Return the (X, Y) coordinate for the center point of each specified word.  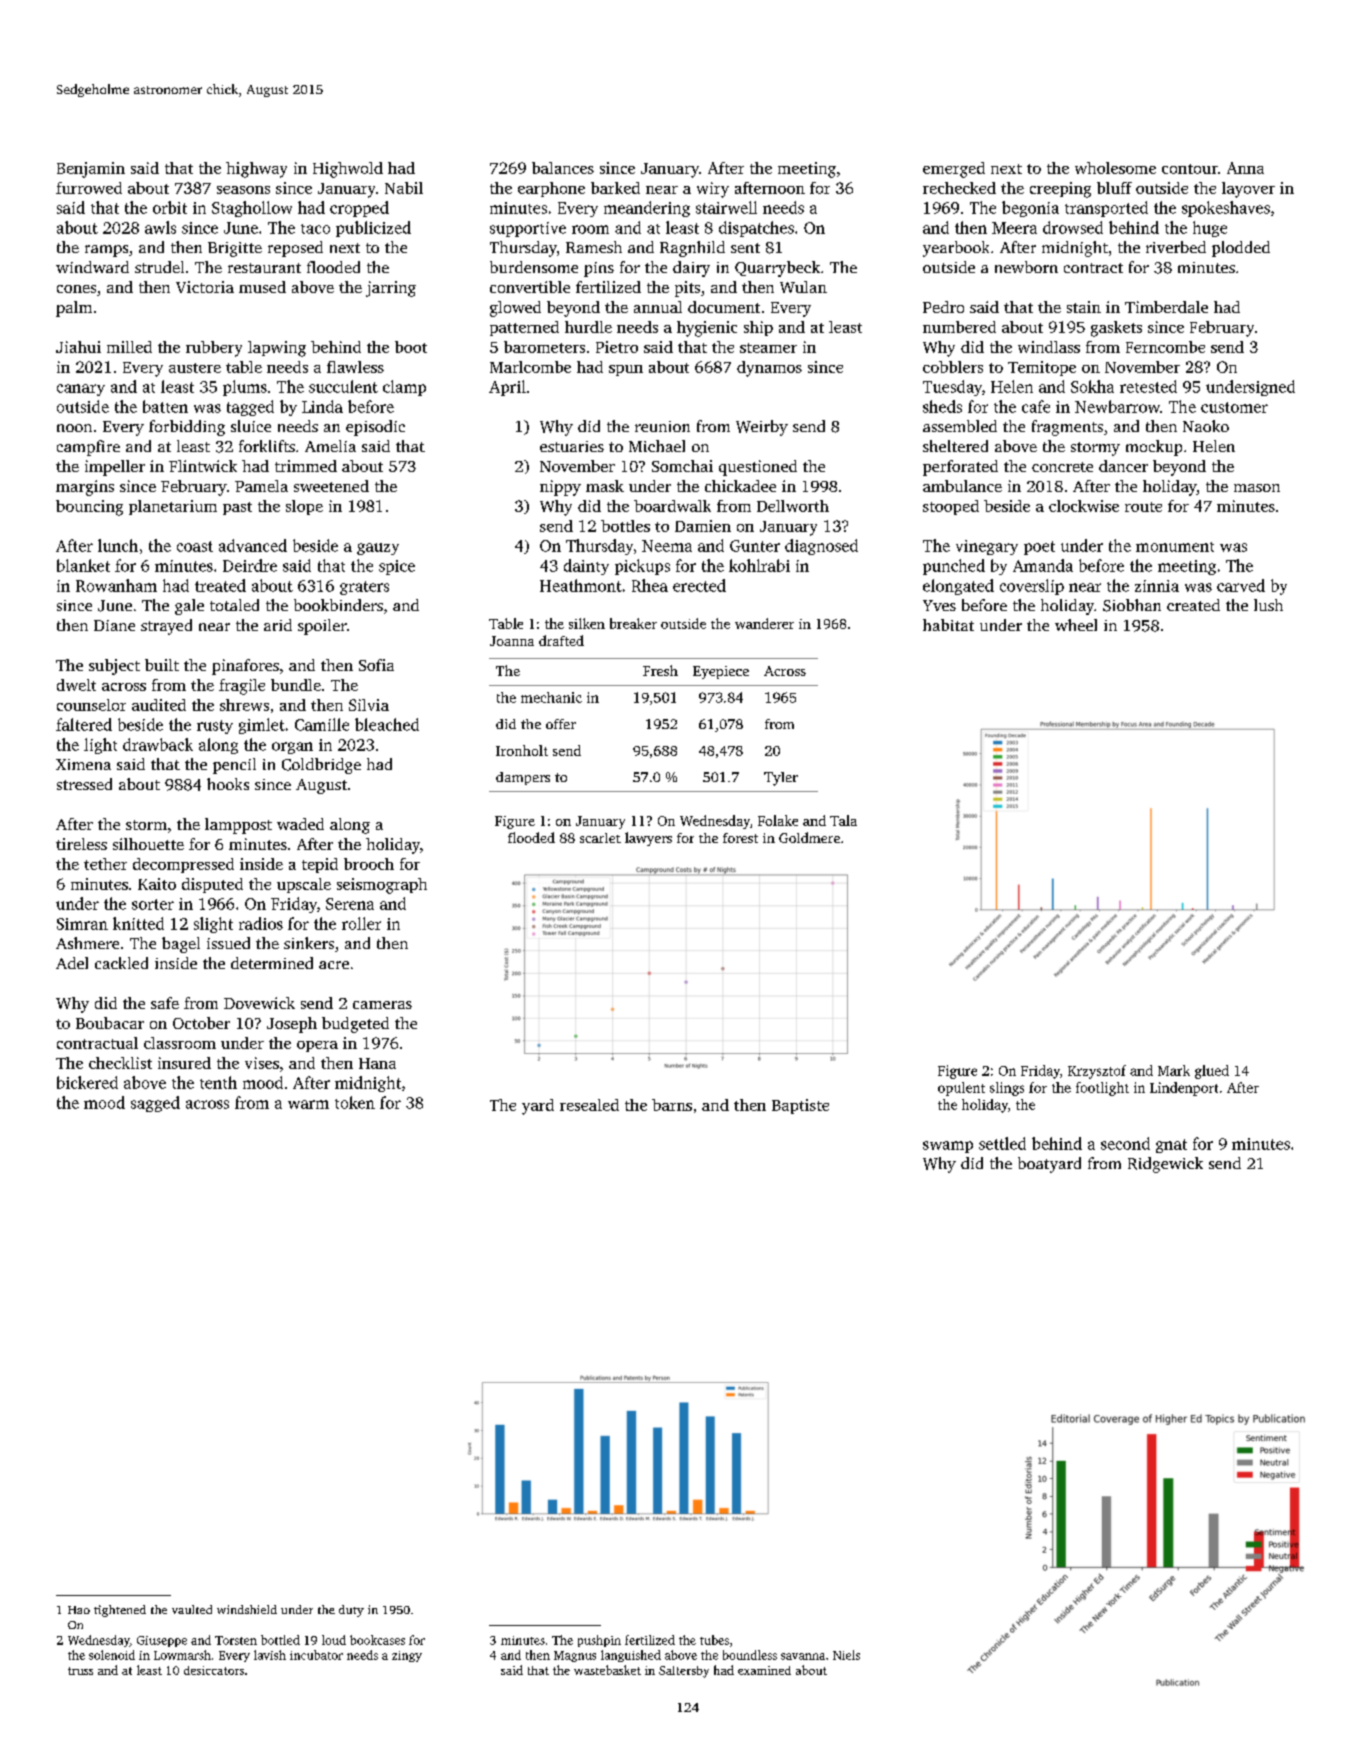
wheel (1076, 625)
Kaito (157, 884)
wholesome (1115, 168)
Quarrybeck (777, 269)
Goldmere (809, 837)
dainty (586, 567)
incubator (316, 1655)
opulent (961, 1089)
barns (672, 1105)
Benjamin (91, 170)
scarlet (600, 838)
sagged (155, 1104)
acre (334, 965)
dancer (1123, 466)
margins (85, 488)
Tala (843, 820)
